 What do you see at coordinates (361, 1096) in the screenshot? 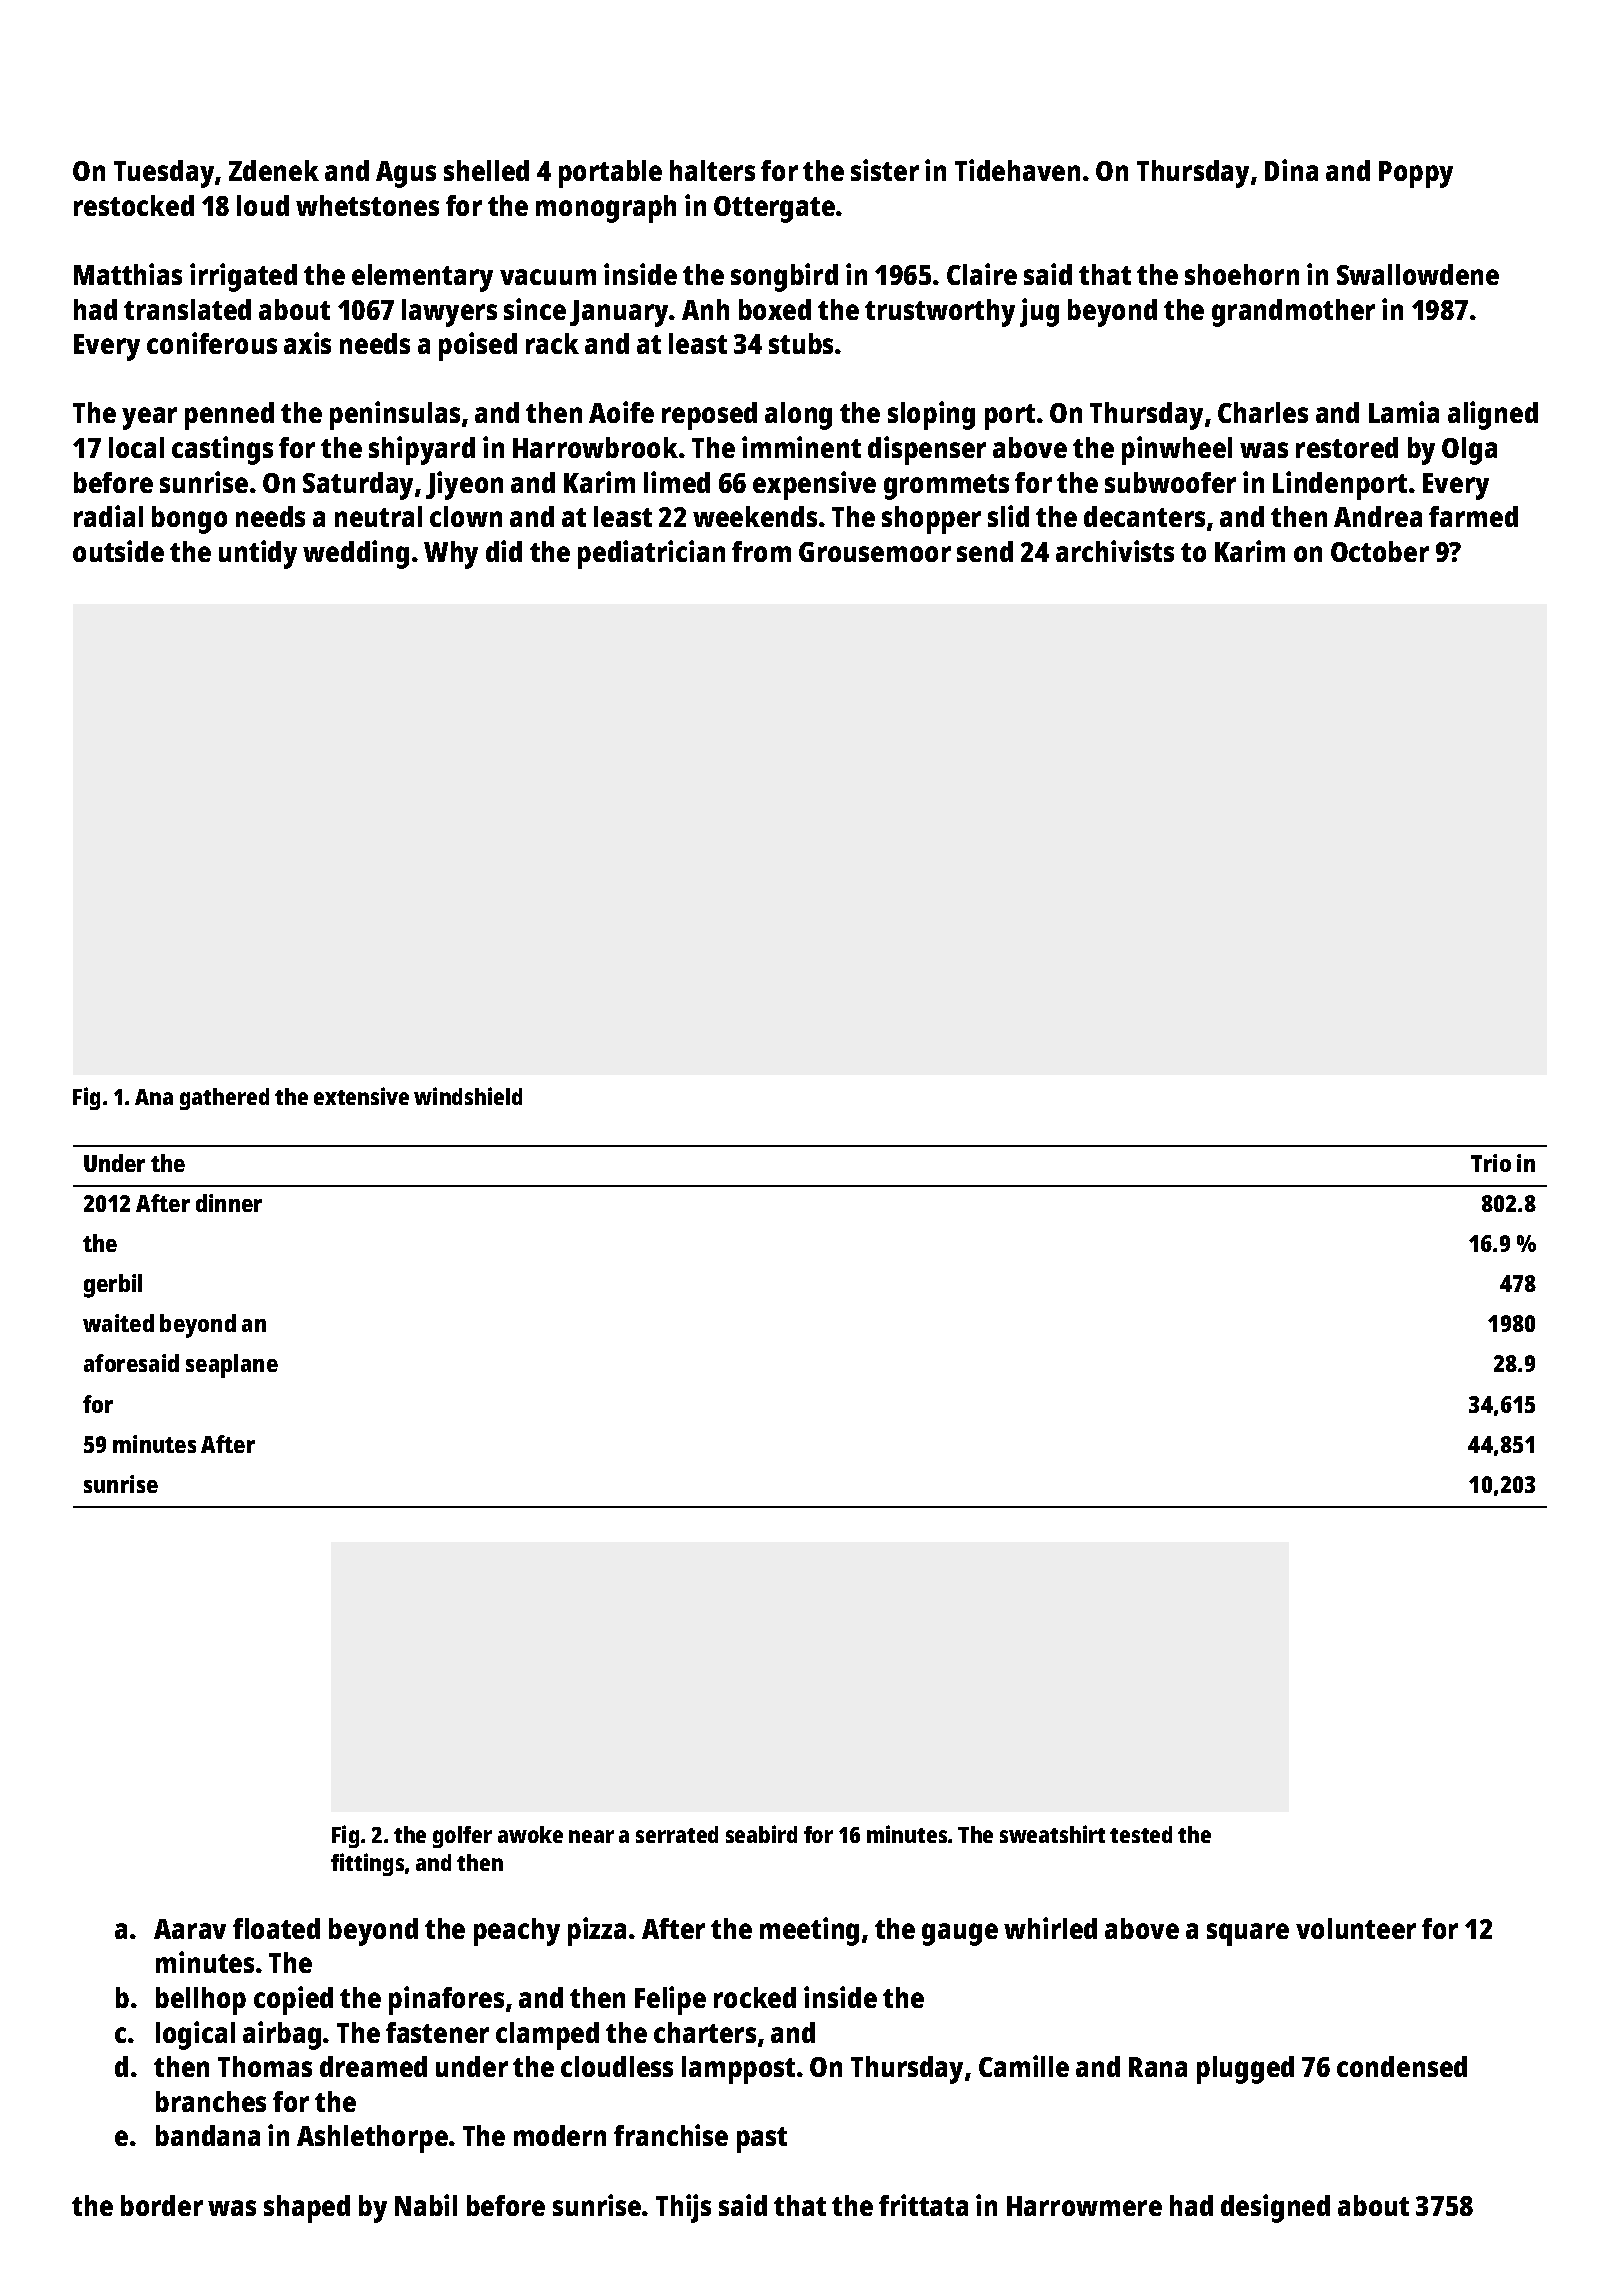
I see `extensive` at bounding box center [361, 1096].
